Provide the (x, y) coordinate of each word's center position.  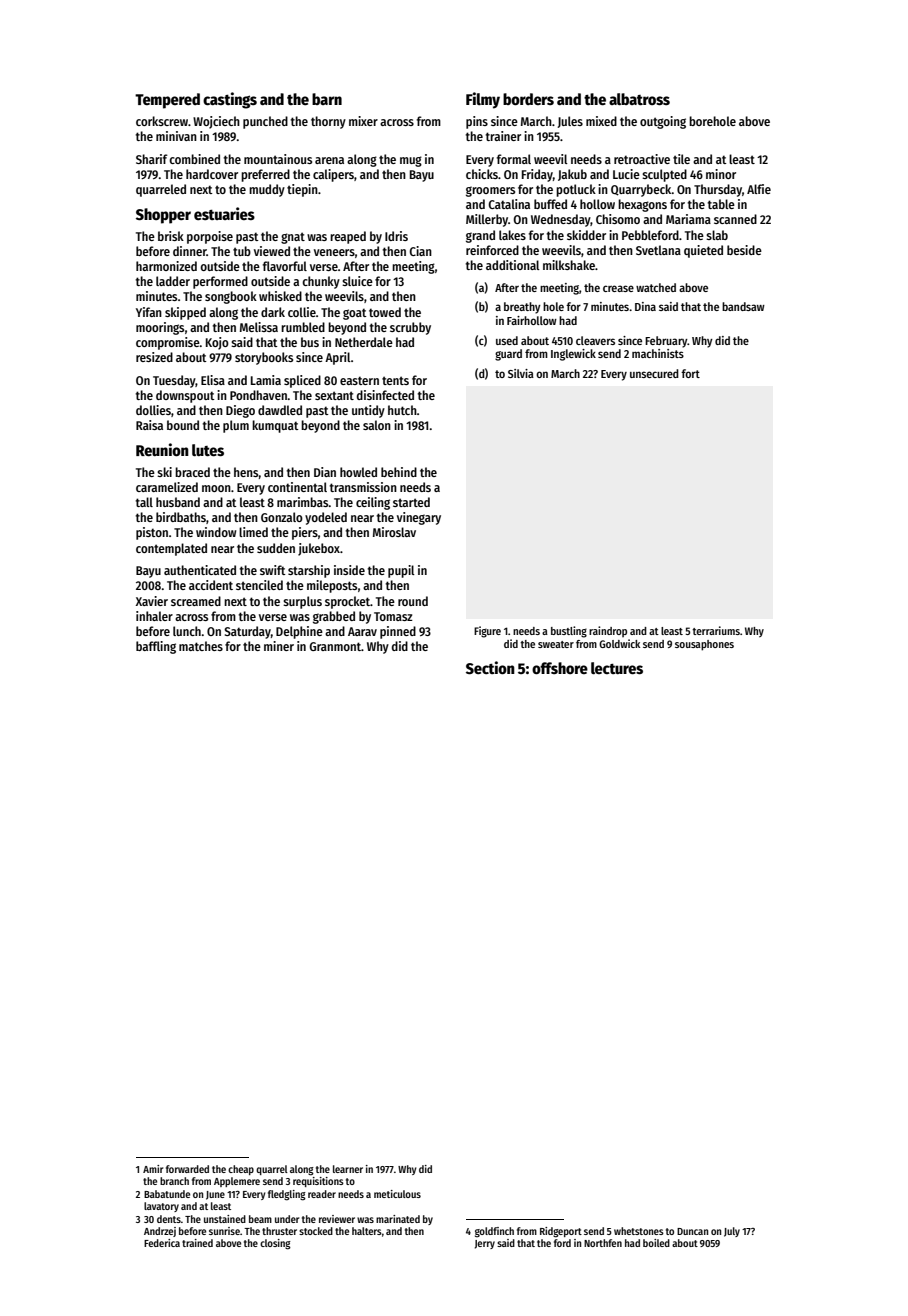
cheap (241, 1170)
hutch (402, 410)
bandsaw (743, 306)
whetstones (639, 1231)
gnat (293, 238)
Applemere (237, 1182)
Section (490, 668)
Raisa (149, 425)
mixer (363, 121)
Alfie (759, 189)
